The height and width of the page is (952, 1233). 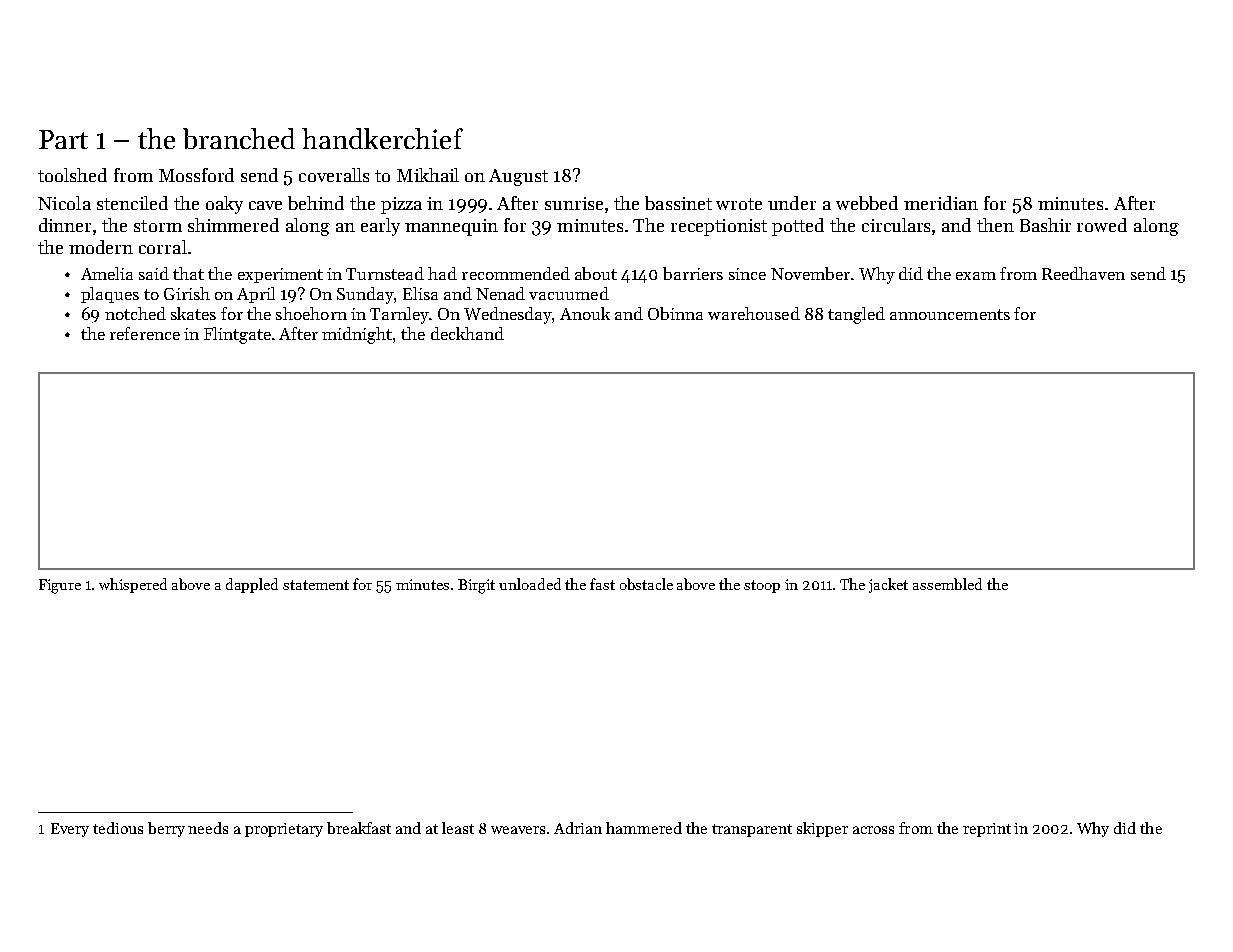 What do you see at coordinates (987, 830) in the page?
I see `reprint` at bounding box center [987, 830].
